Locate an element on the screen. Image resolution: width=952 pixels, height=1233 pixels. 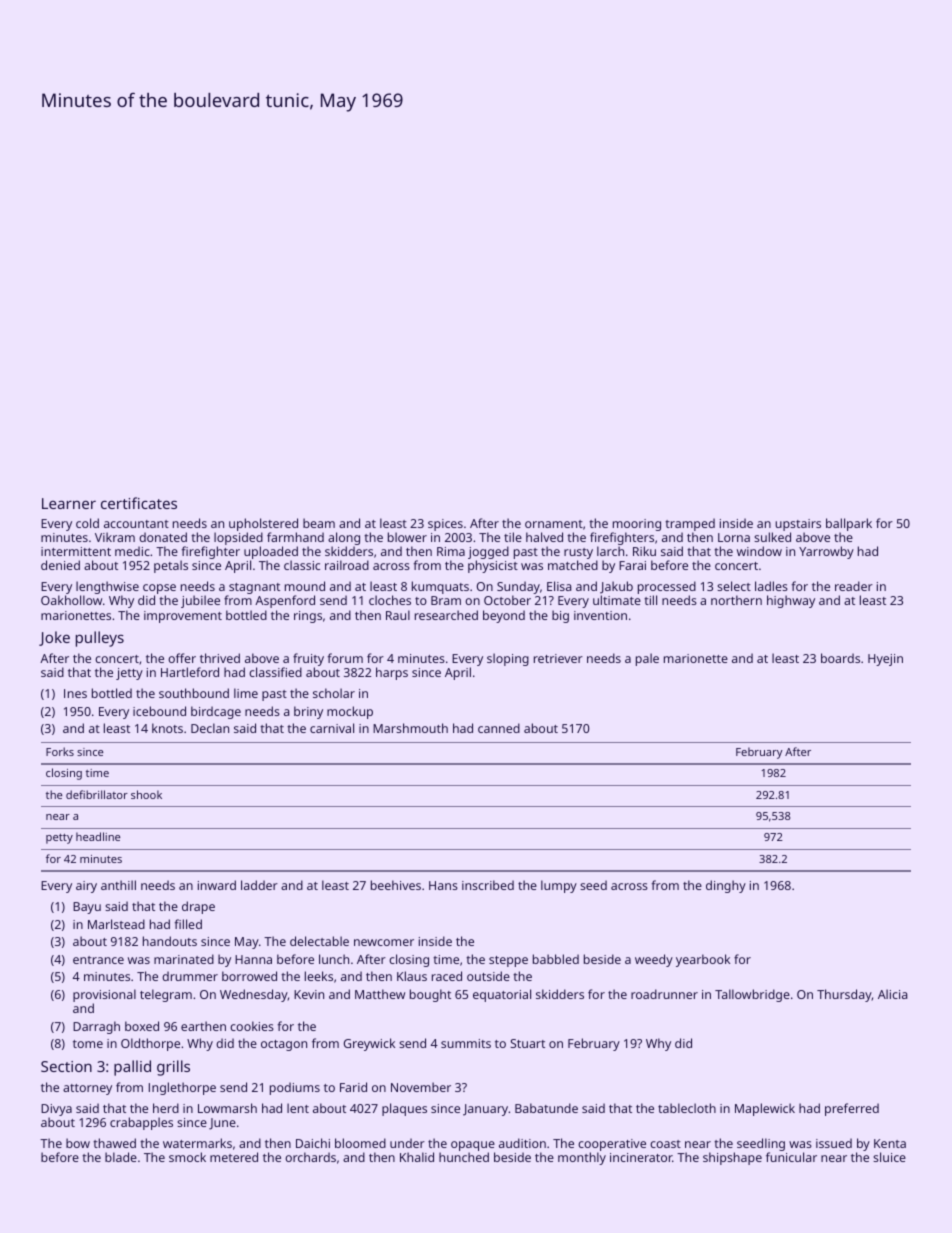
Alicia is located at coordinates (892, 994).
